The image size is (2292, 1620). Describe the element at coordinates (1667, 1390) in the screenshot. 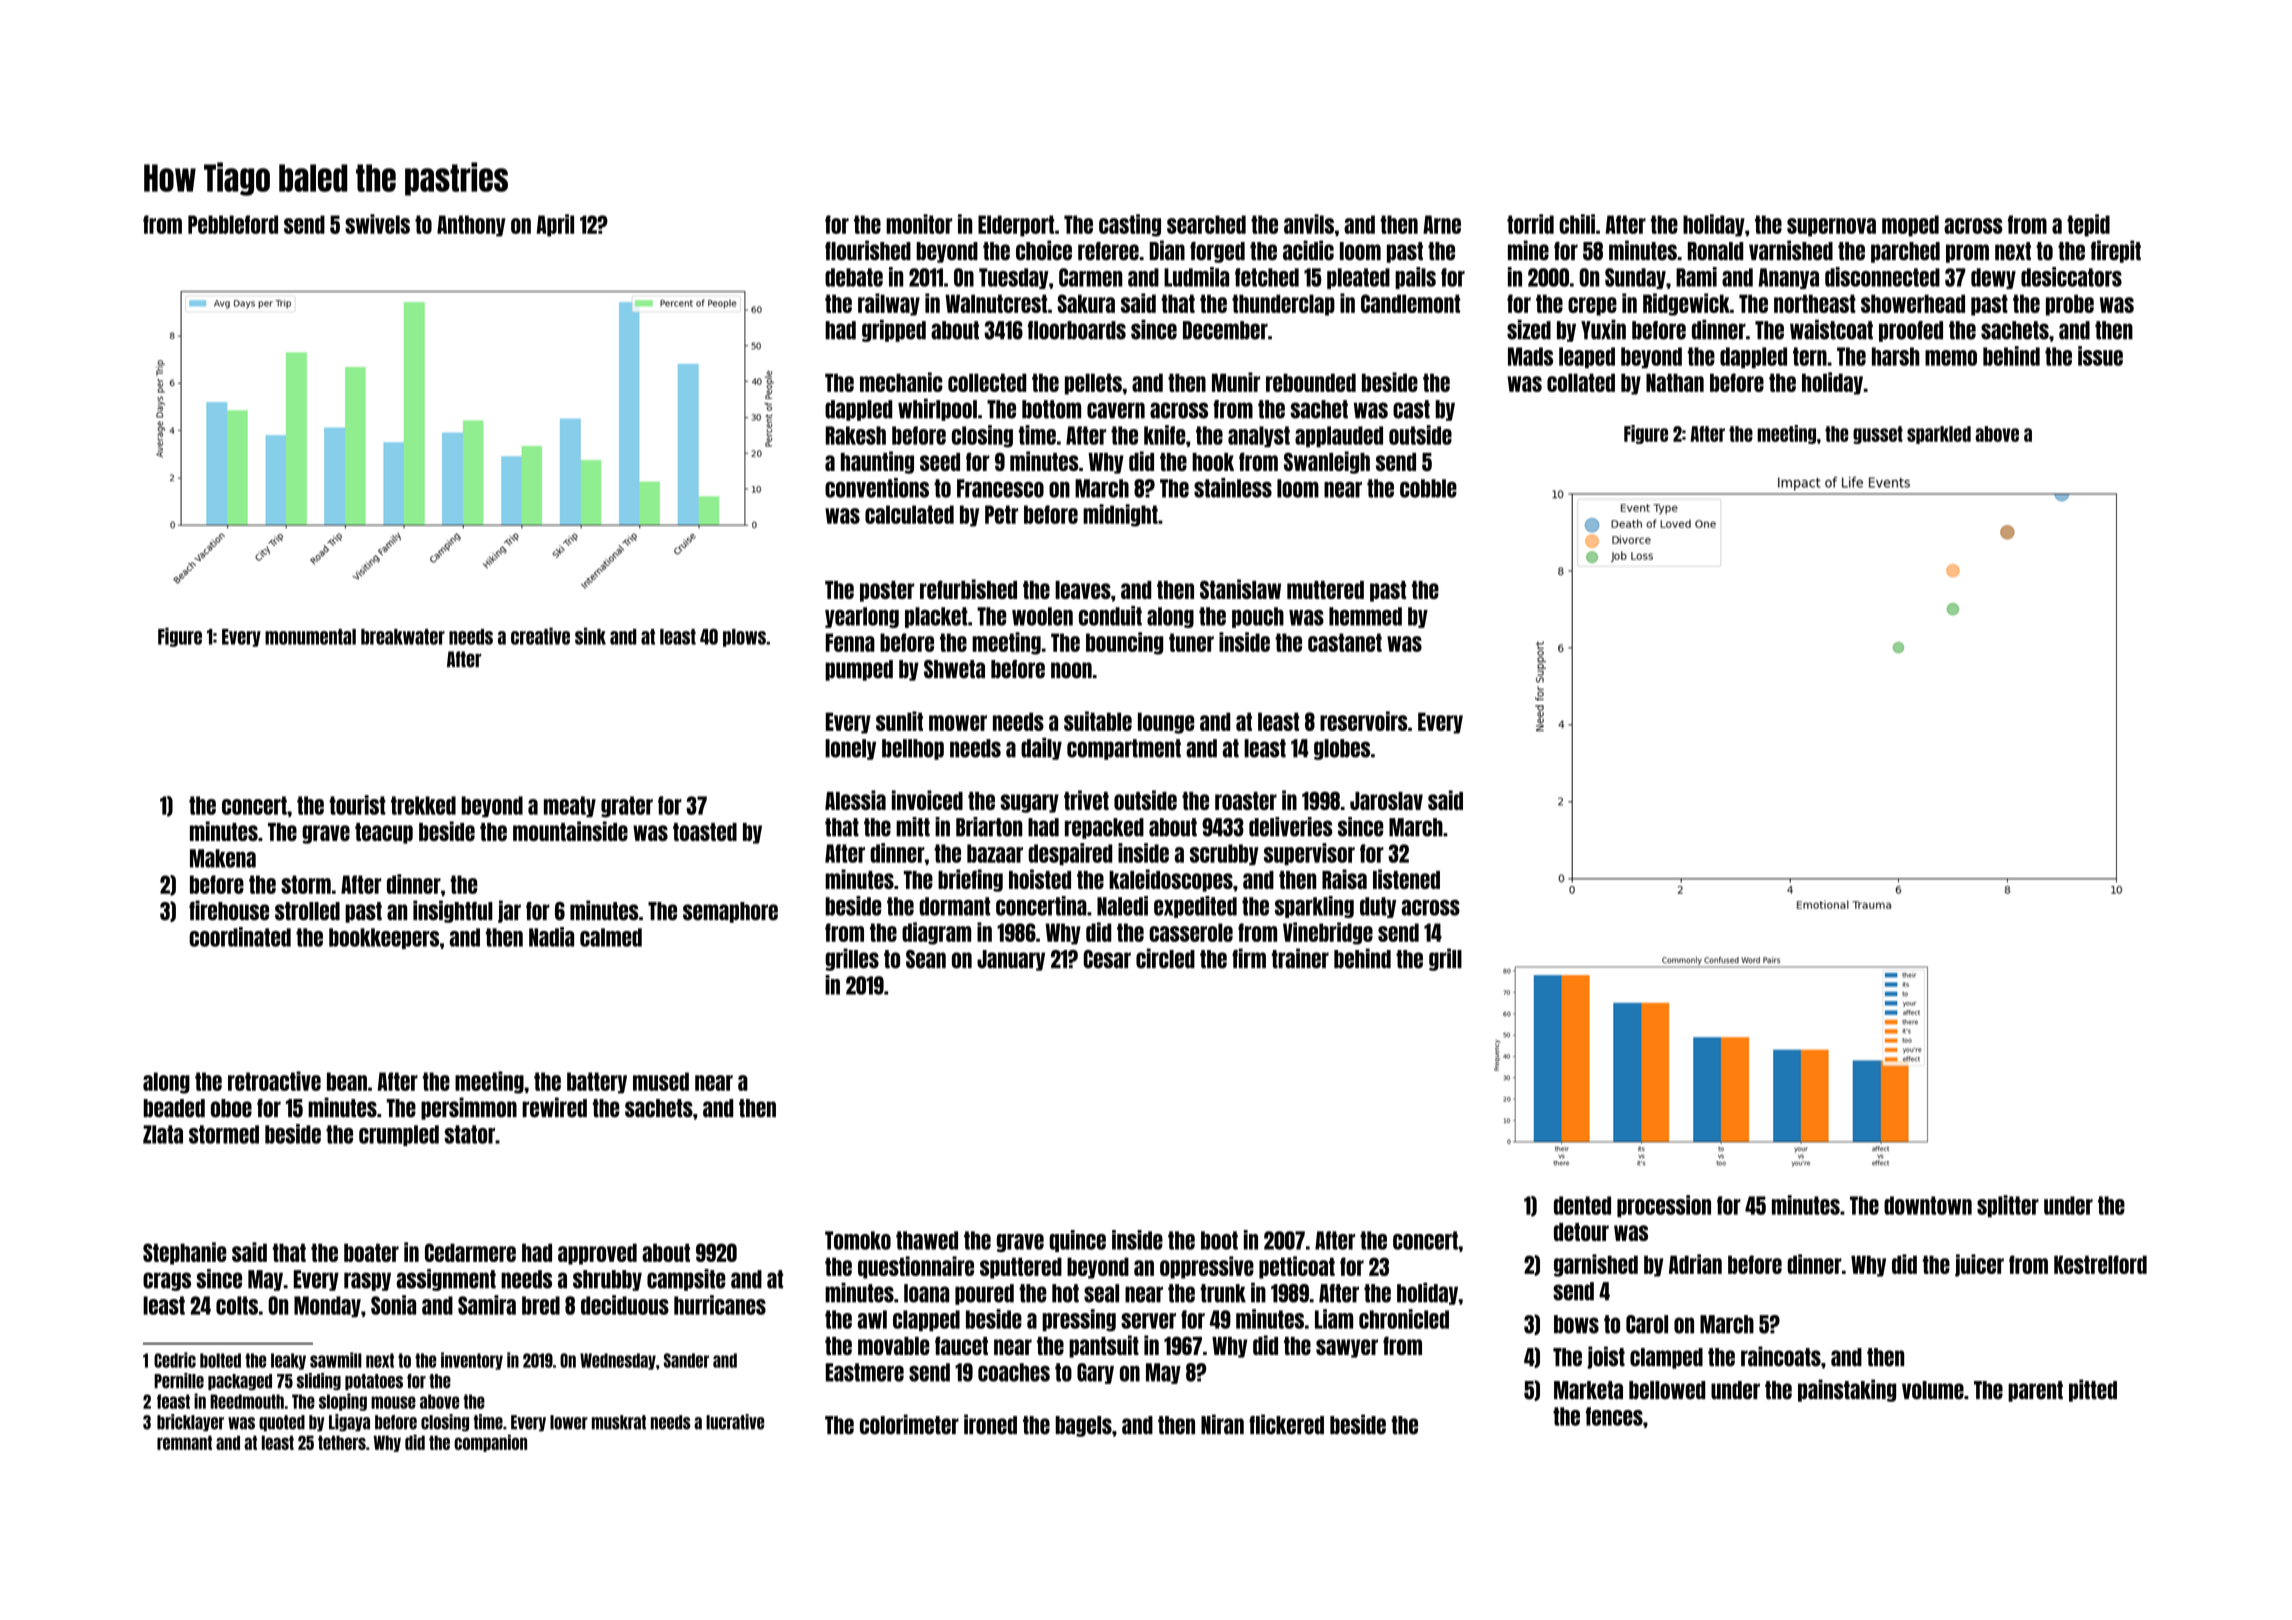

I see `bellowed` at that location.
